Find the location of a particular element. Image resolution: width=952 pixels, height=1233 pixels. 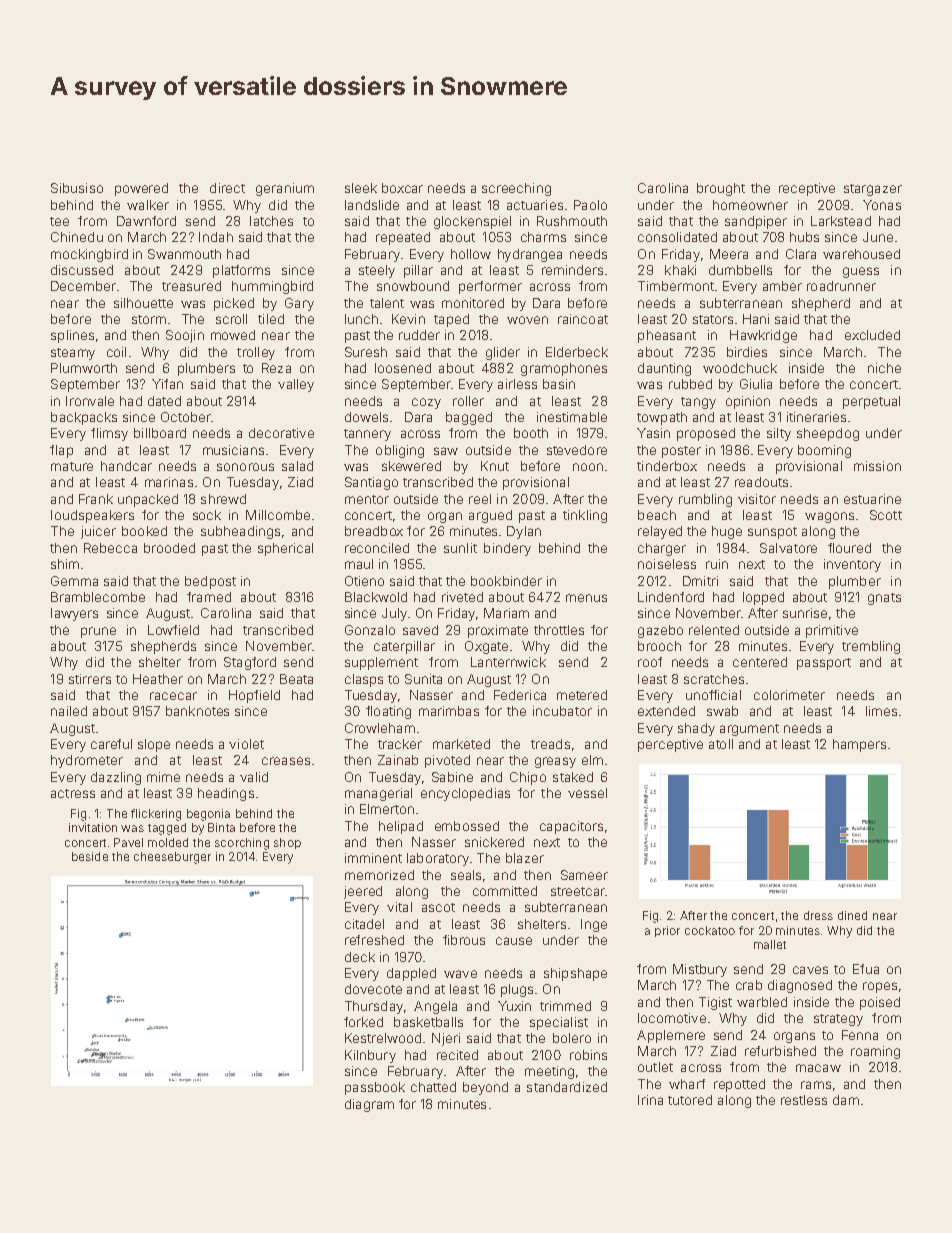

diagram is located at coordinates (369, 1105).
